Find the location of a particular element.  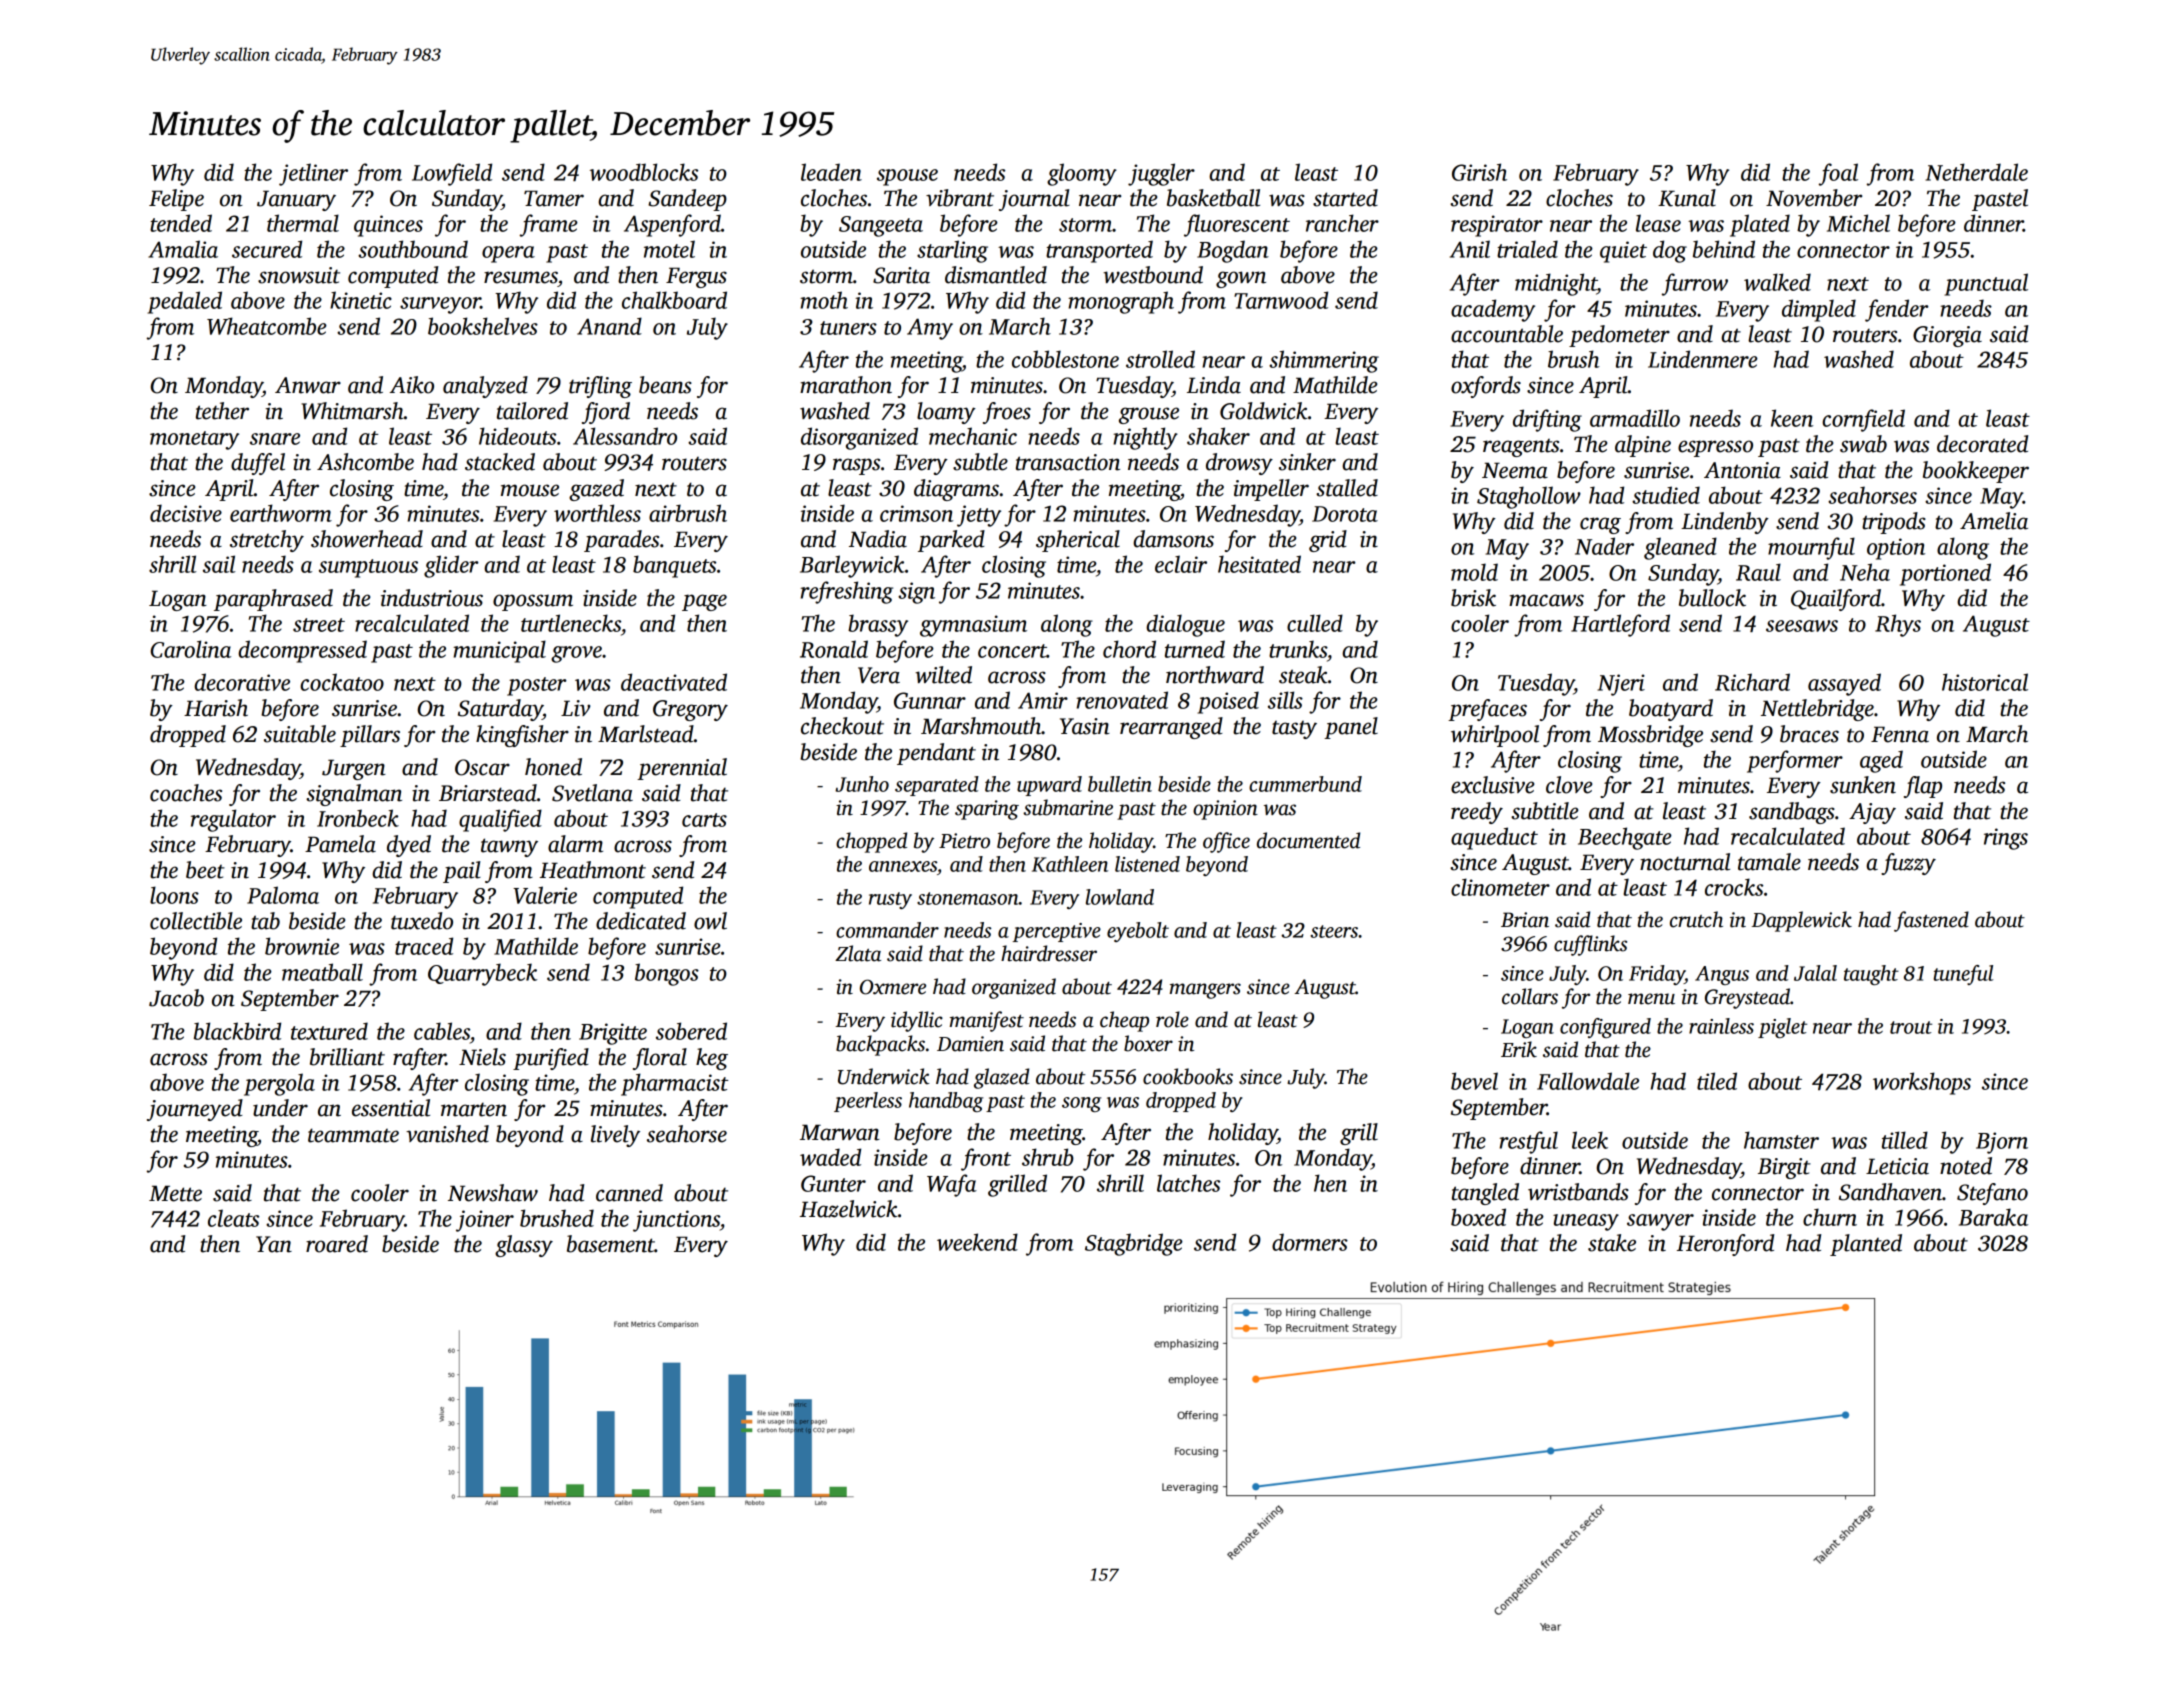

flap is located at coordinates (1923, 787).
